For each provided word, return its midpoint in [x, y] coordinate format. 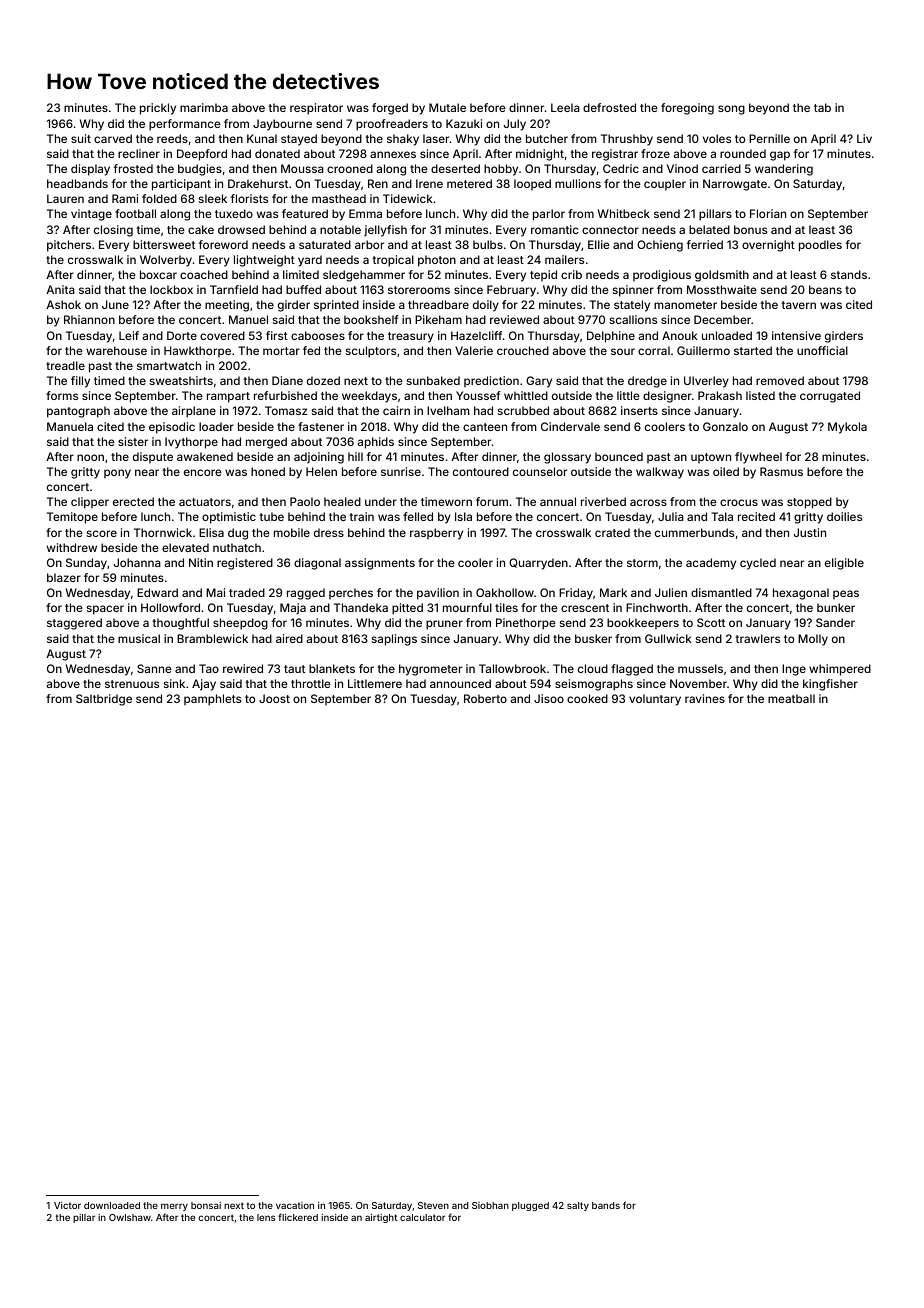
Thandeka [361, 607]
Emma [365, 213]
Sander [835, 622]
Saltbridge [104, 700]
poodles [820, 246]
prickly [158, 109]
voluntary [655, 700]
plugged [530, 1206]
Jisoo [549, 698]
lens [266, 1217]
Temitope [72, 518]
